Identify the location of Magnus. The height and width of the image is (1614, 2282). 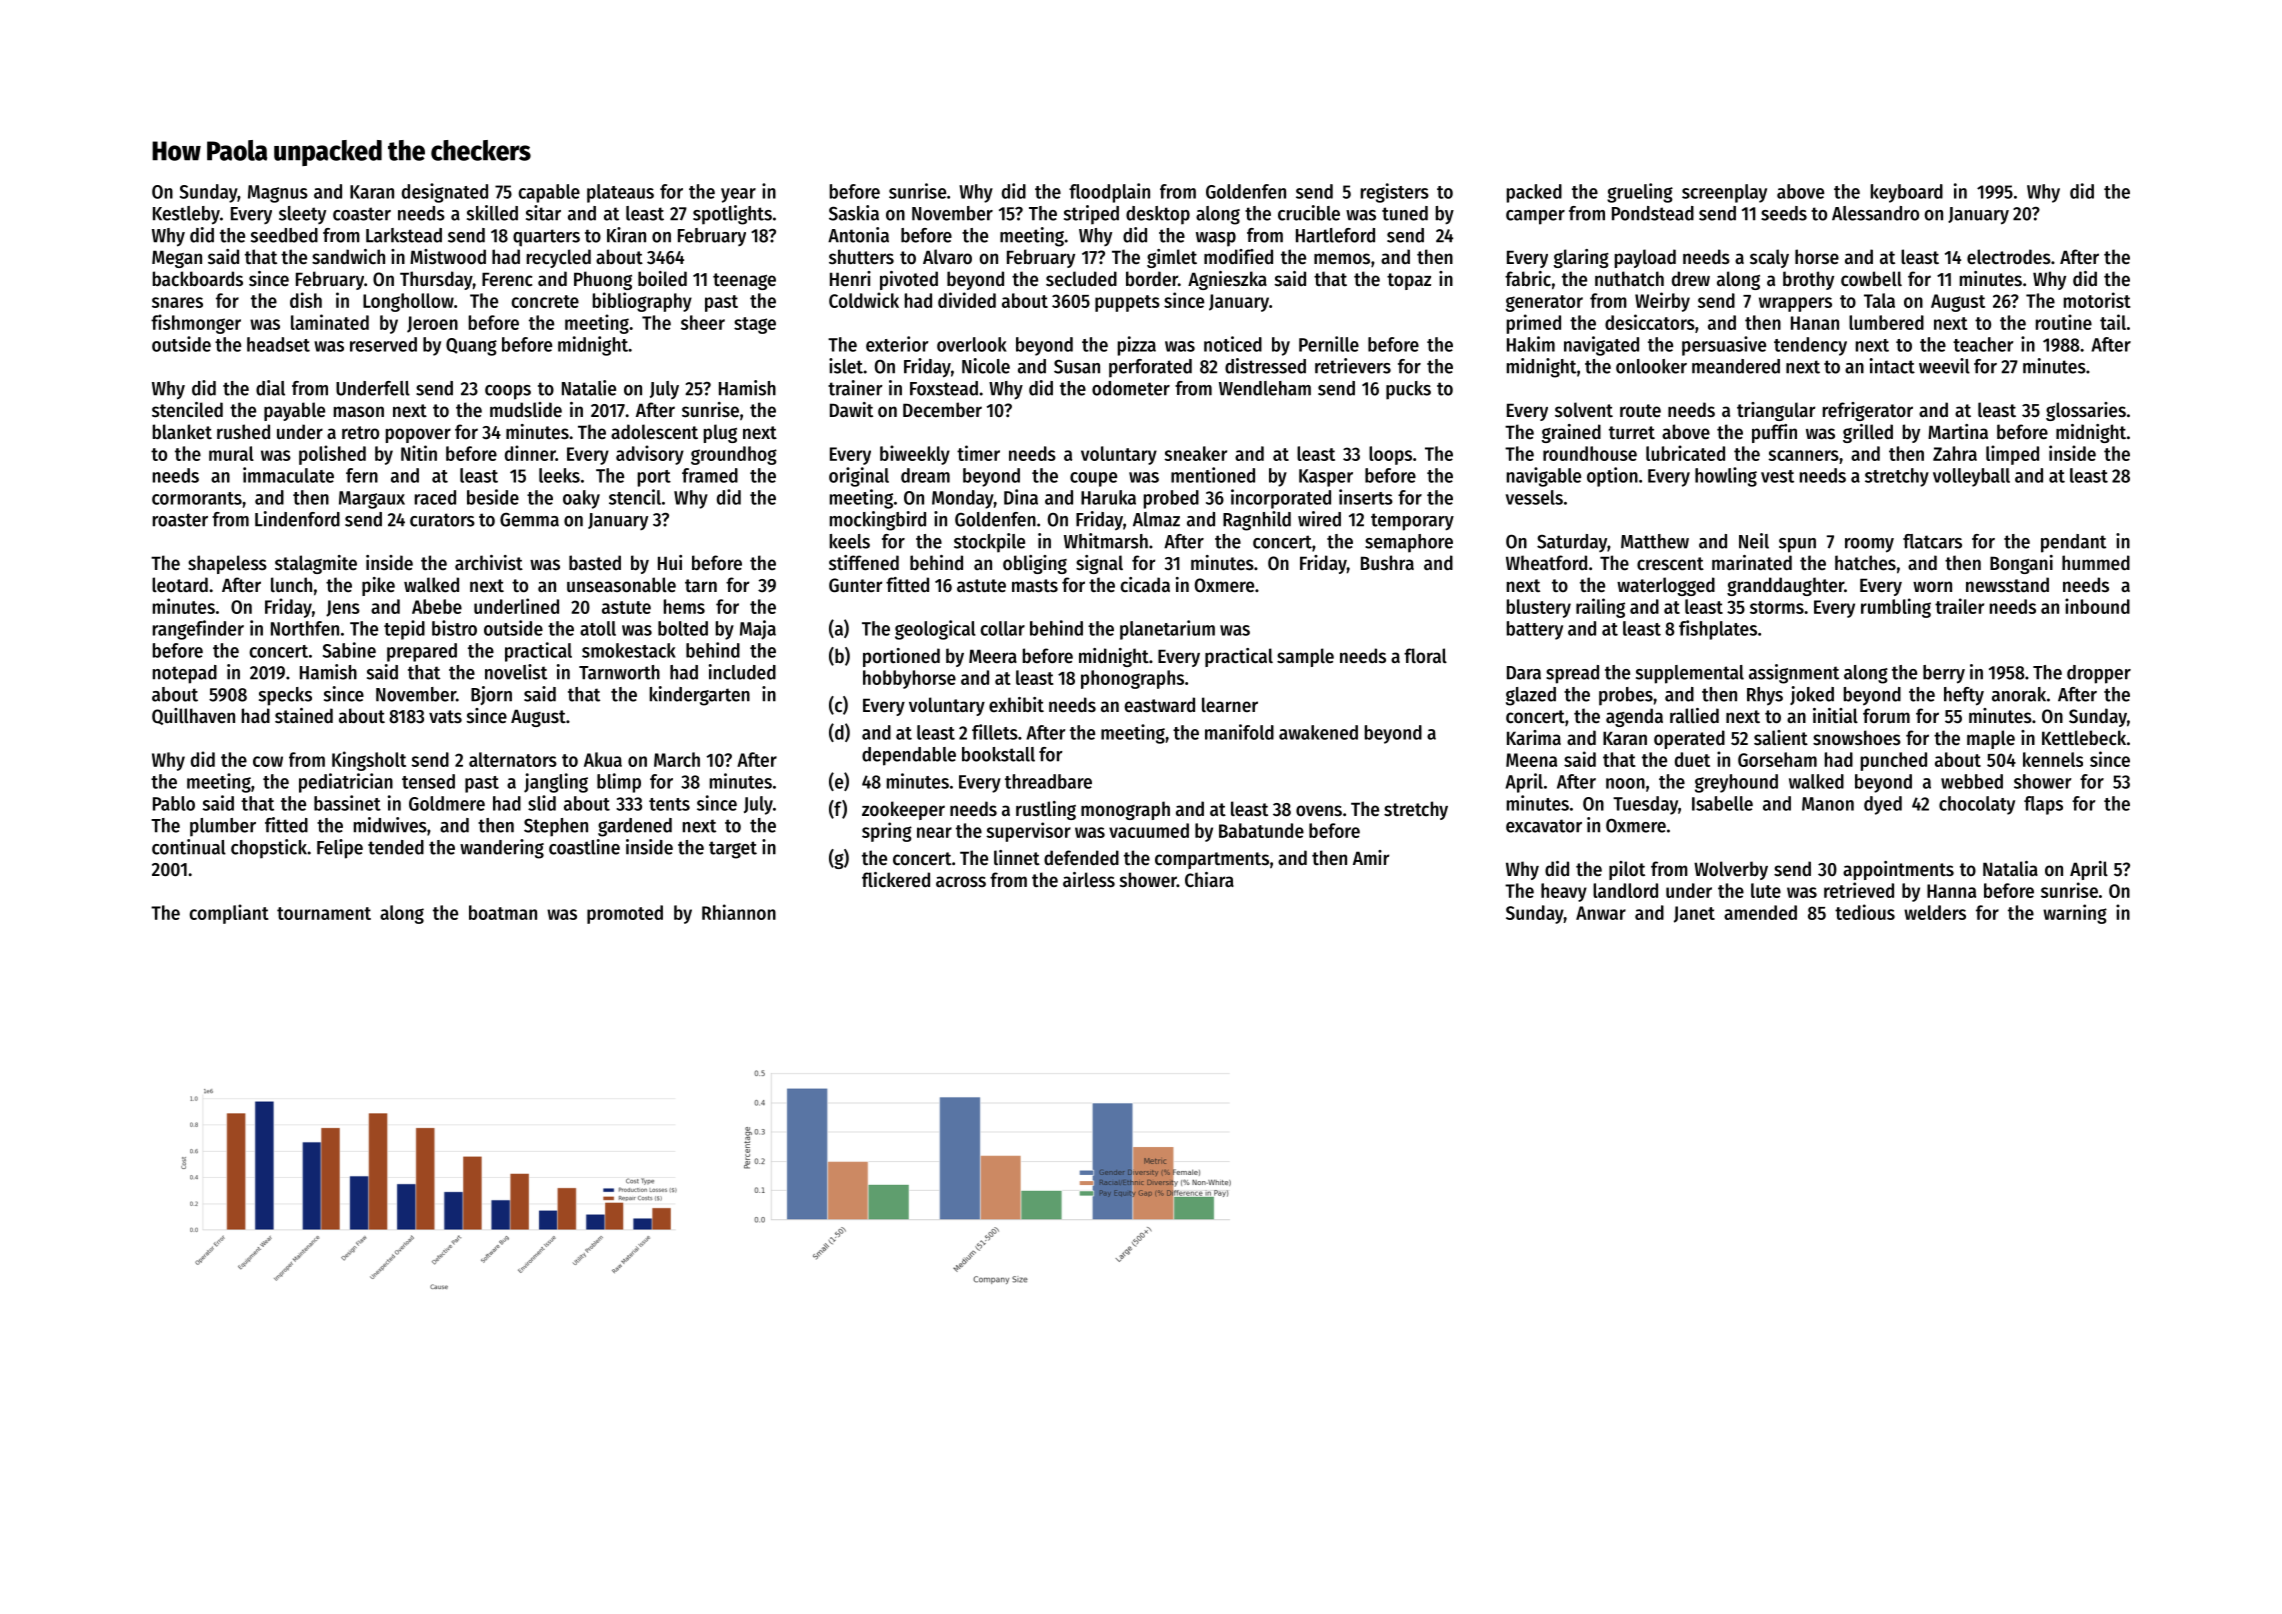
(278, 194).
